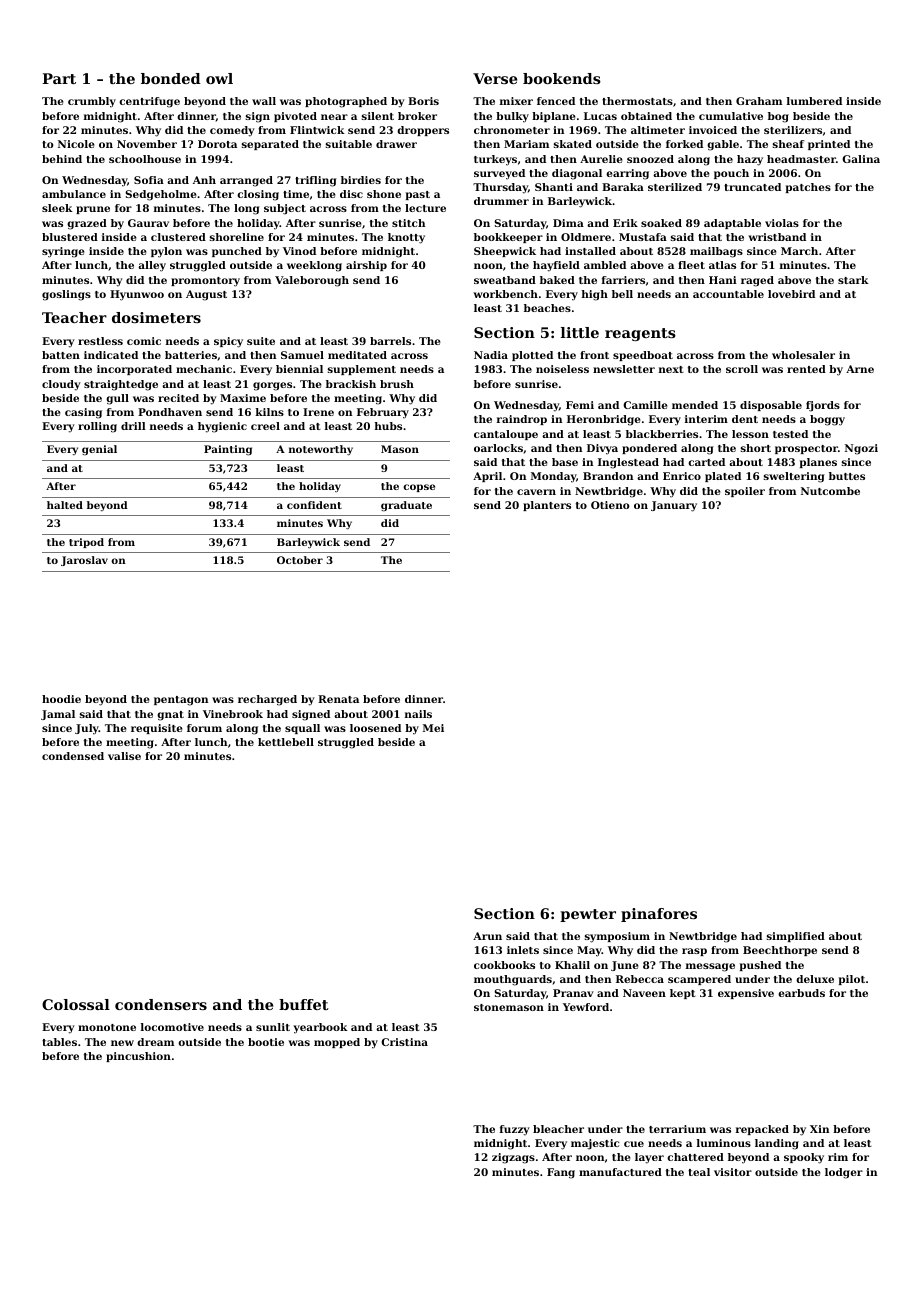 This screenshot has height=1308, width=924. What do you see at coordinates (219, 78) in the screenshot?
I see `owl` at bounding box center [219, 78].
